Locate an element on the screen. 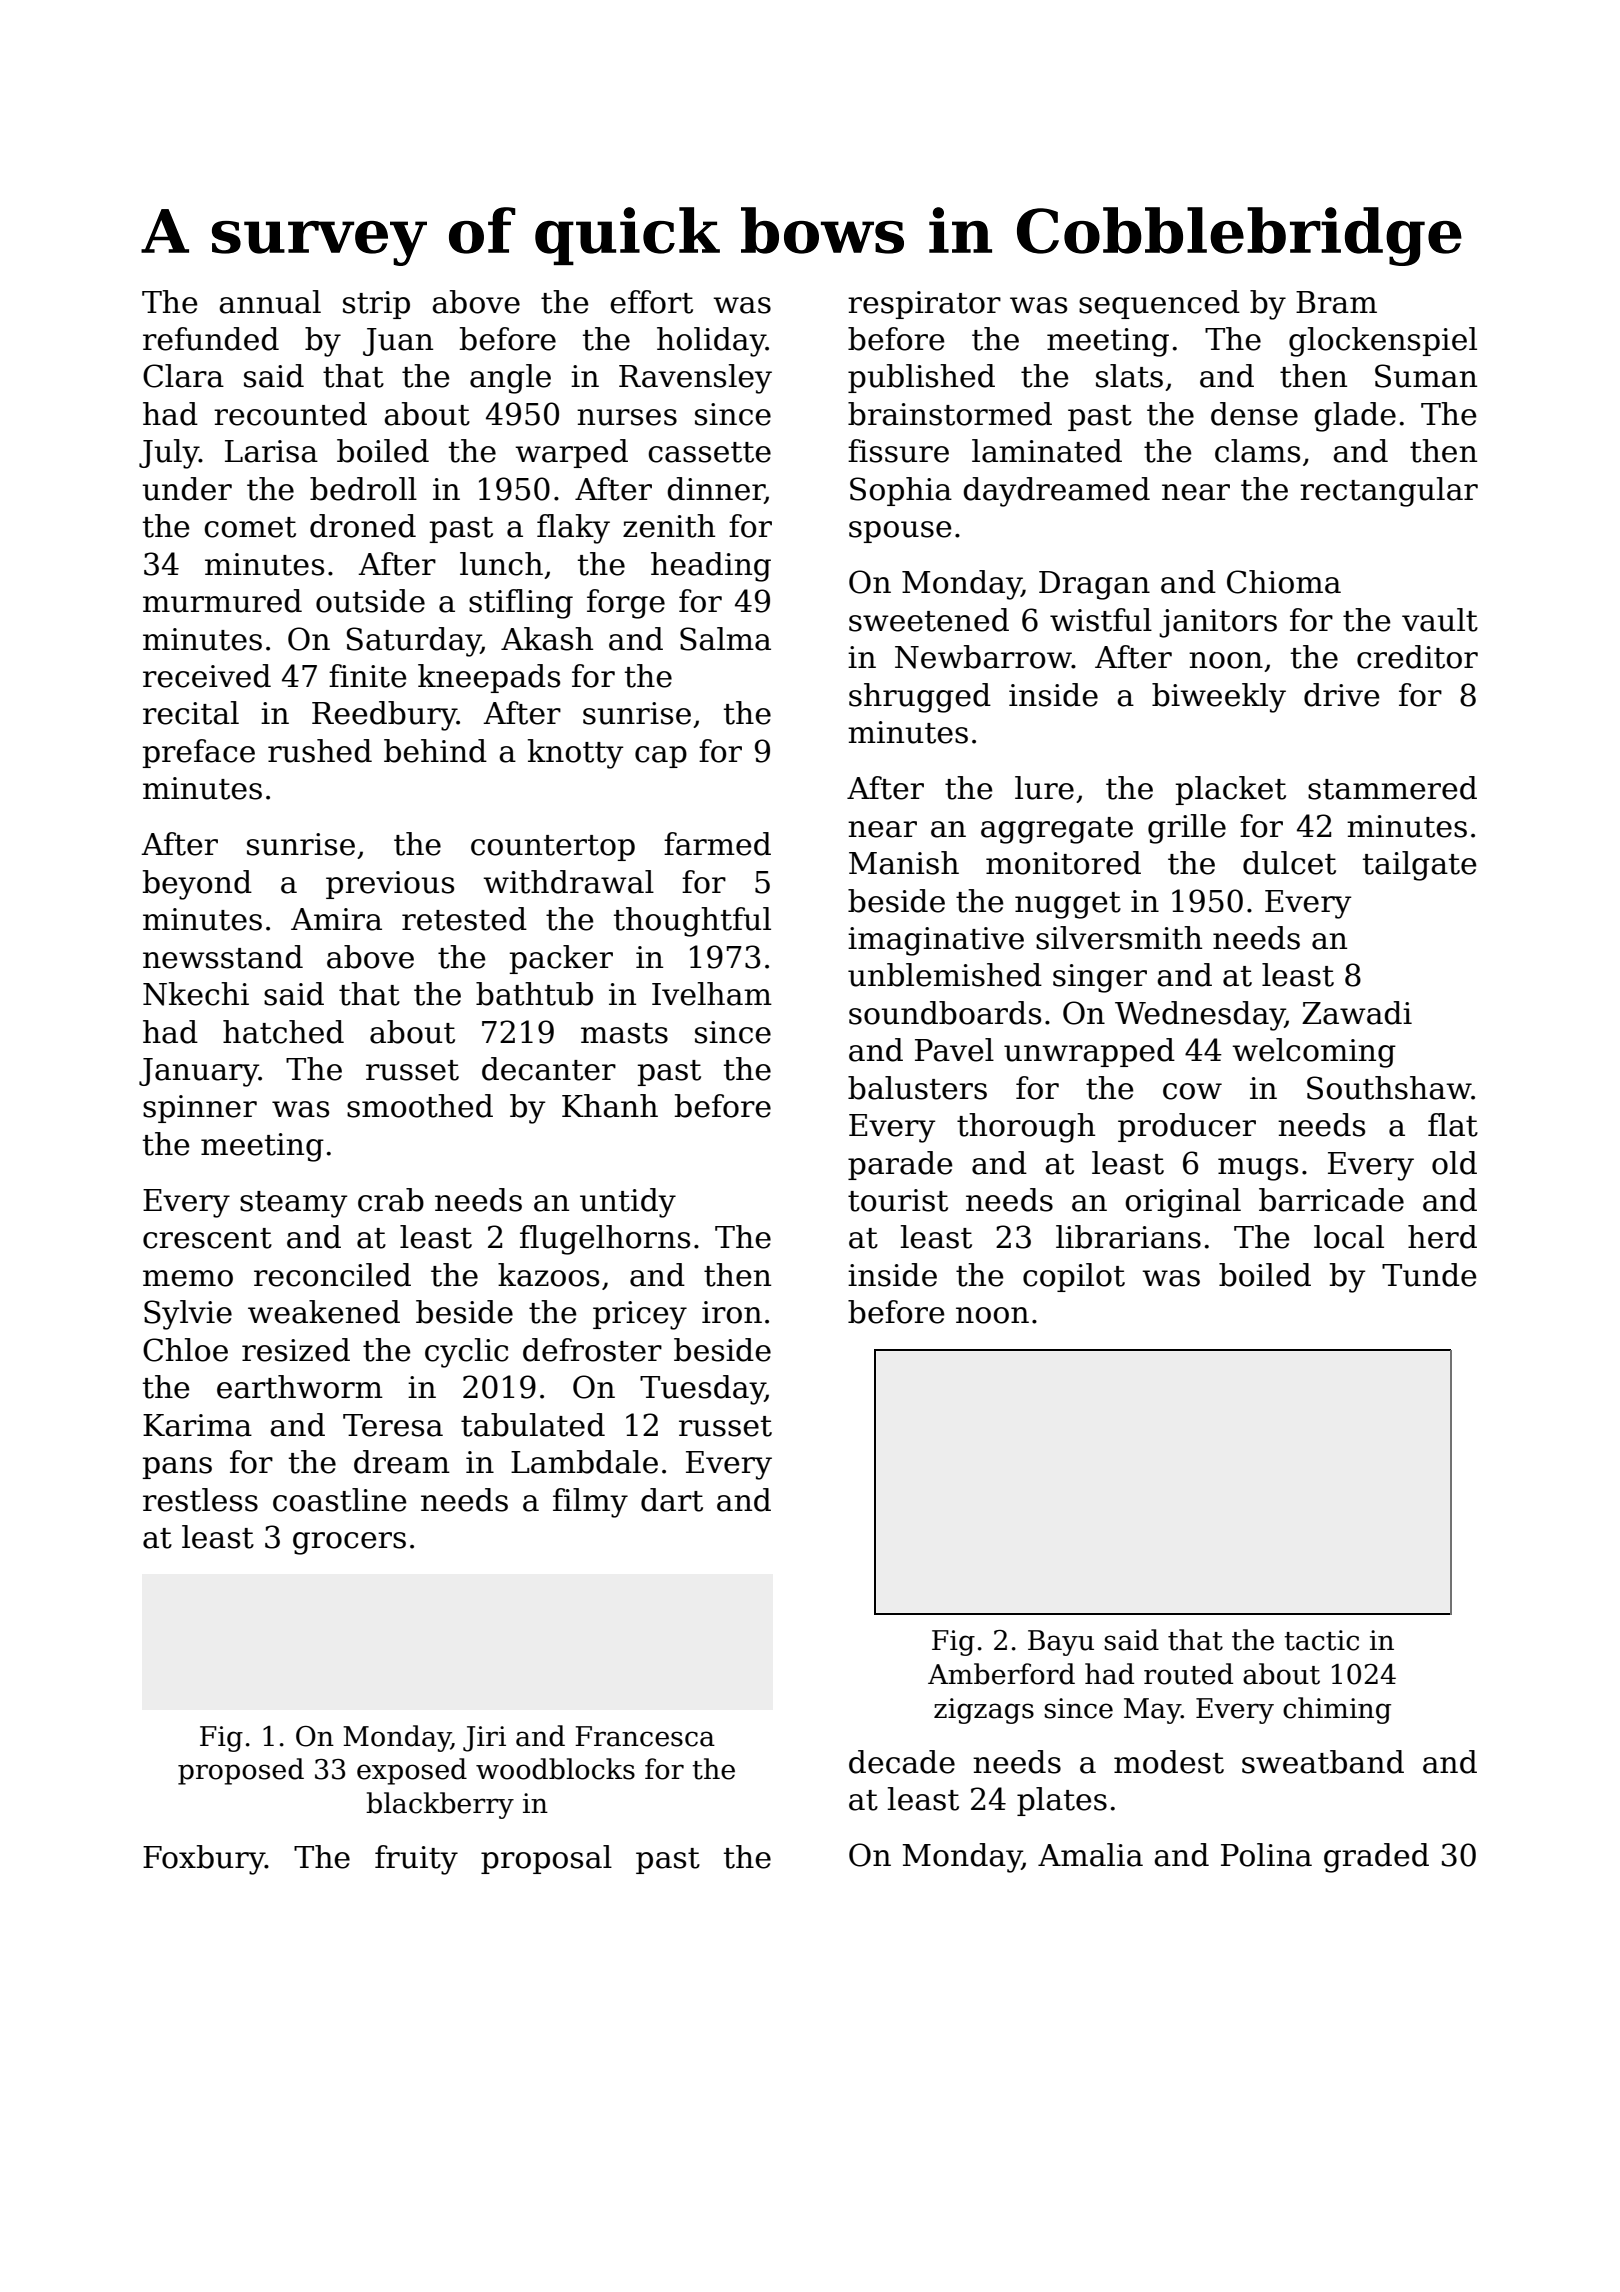 This screenshot has width=1620, height=2292. Bram is located at coordinates (1336, 302).
